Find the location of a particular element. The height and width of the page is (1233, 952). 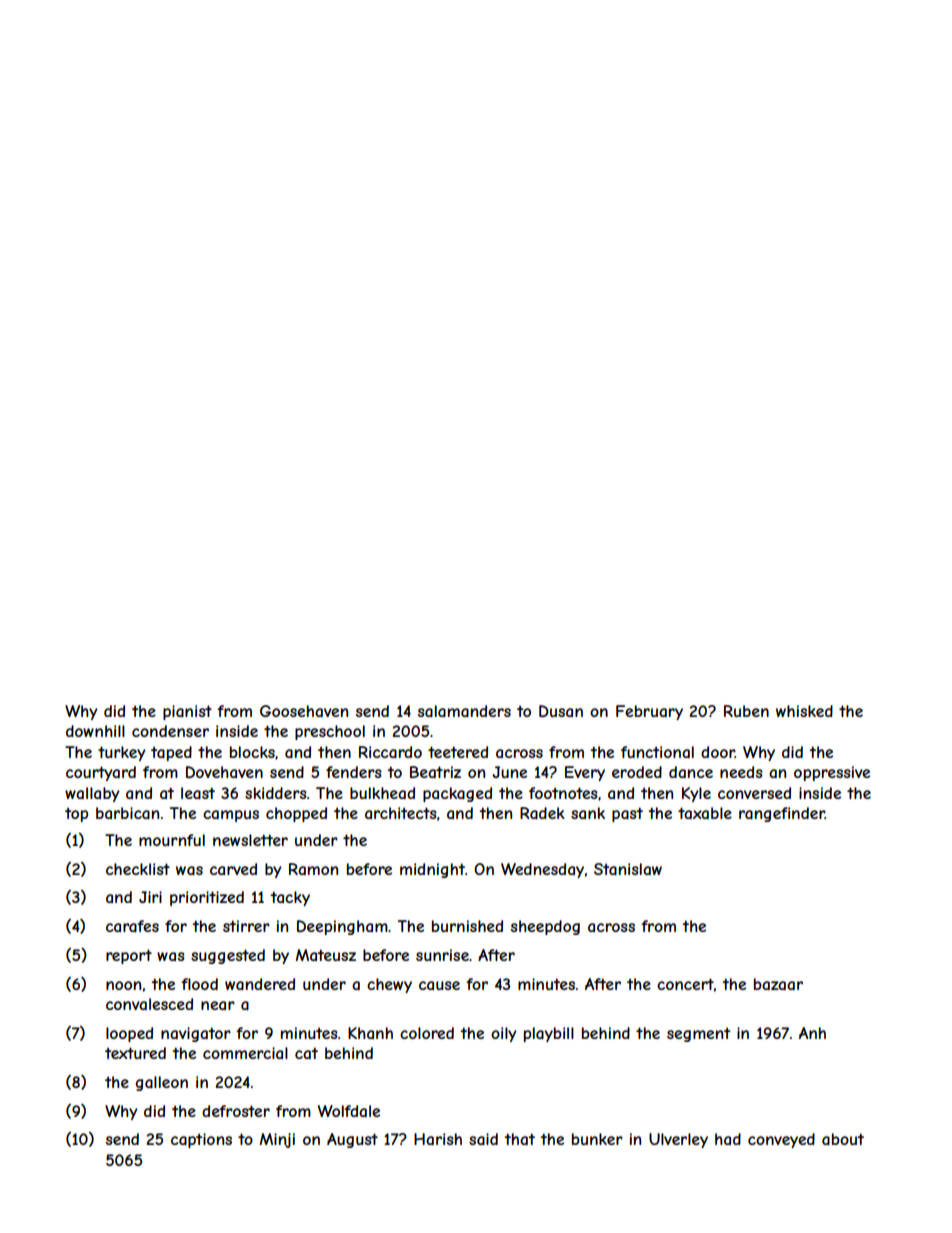

pianist is located at coordinates (187, 712).
